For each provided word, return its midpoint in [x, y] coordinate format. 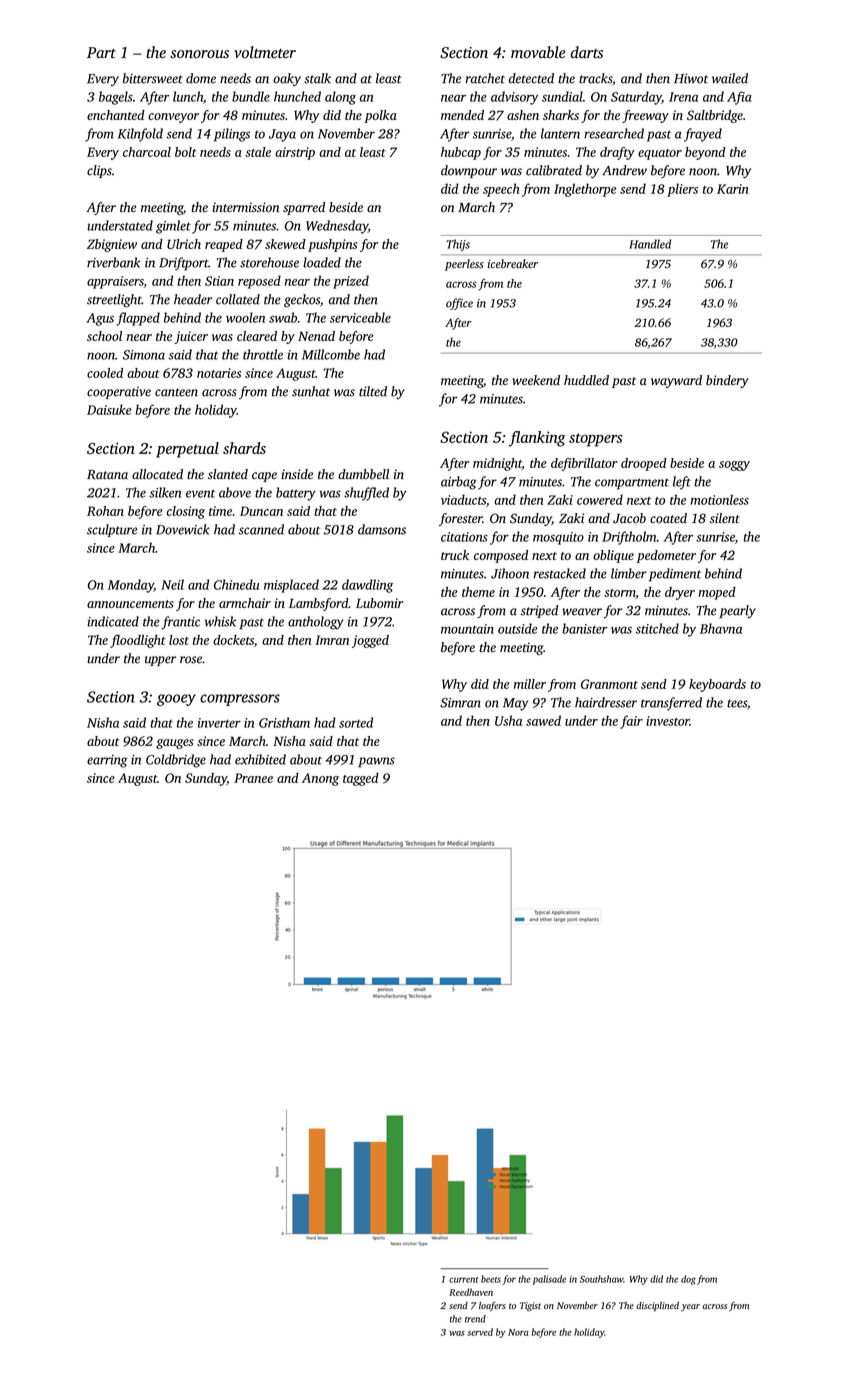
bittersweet [153, 78]
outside [517, 628]
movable [538, 52]
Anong [320, 779]
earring [107, 761]
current [464, 1280]
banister [584, 628]
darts [587, 52]
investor [668, 721]
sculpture [112, 530]
